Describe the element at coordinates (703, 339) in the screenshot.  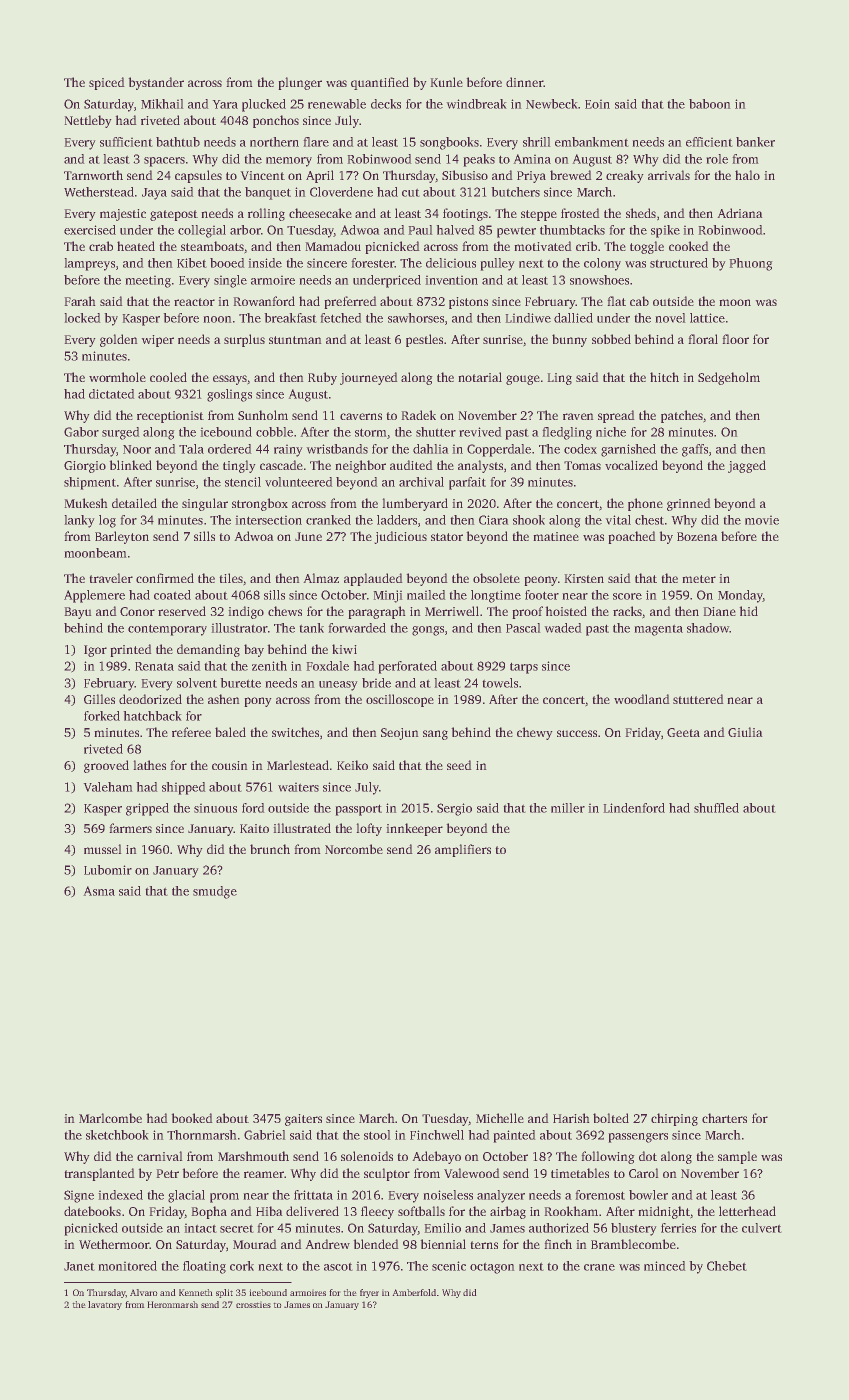
I see `floral` at that location.
